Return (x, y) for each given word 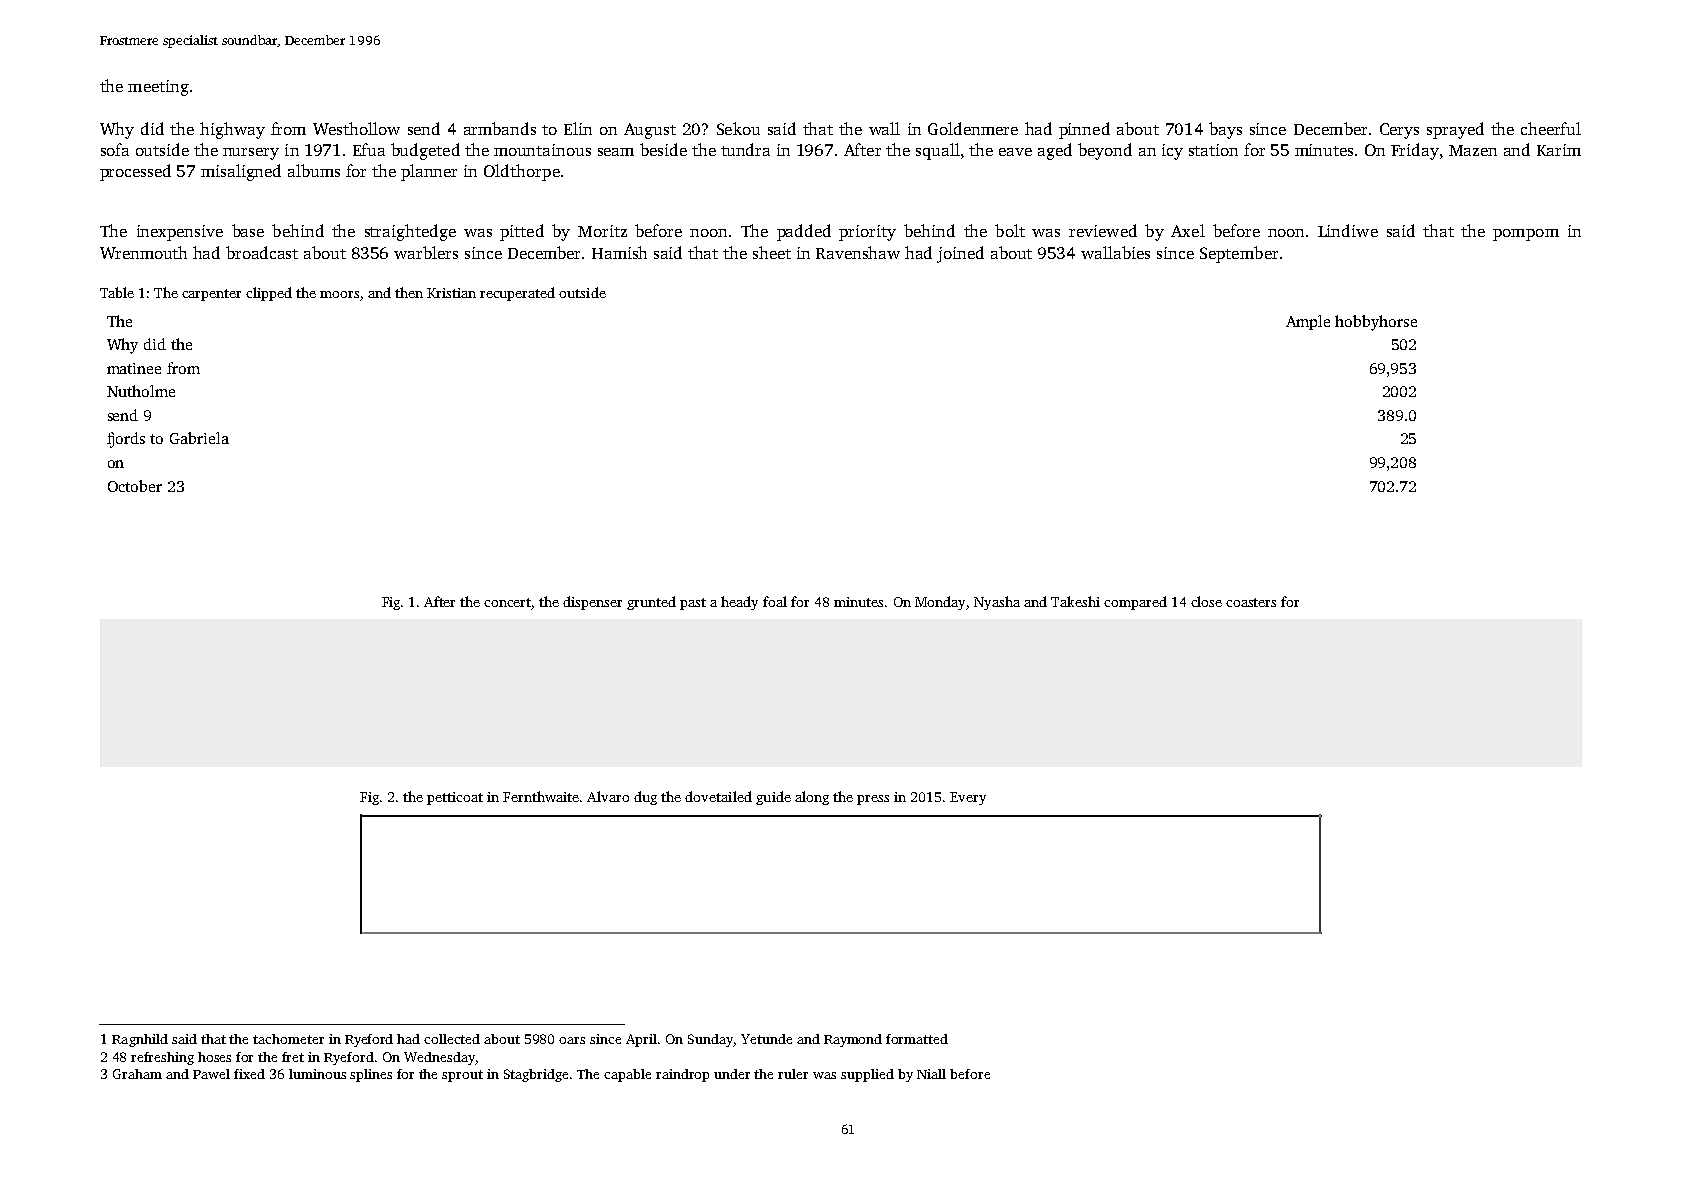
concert (508, 604)
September (1239, 254)
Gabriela (199, 438)
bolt (1010, 230)
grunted (651, 603)
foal (775, 601)
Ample (1308, 322)
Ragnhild (140, 1040)
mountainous (542, 150)
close (1206, 601)
